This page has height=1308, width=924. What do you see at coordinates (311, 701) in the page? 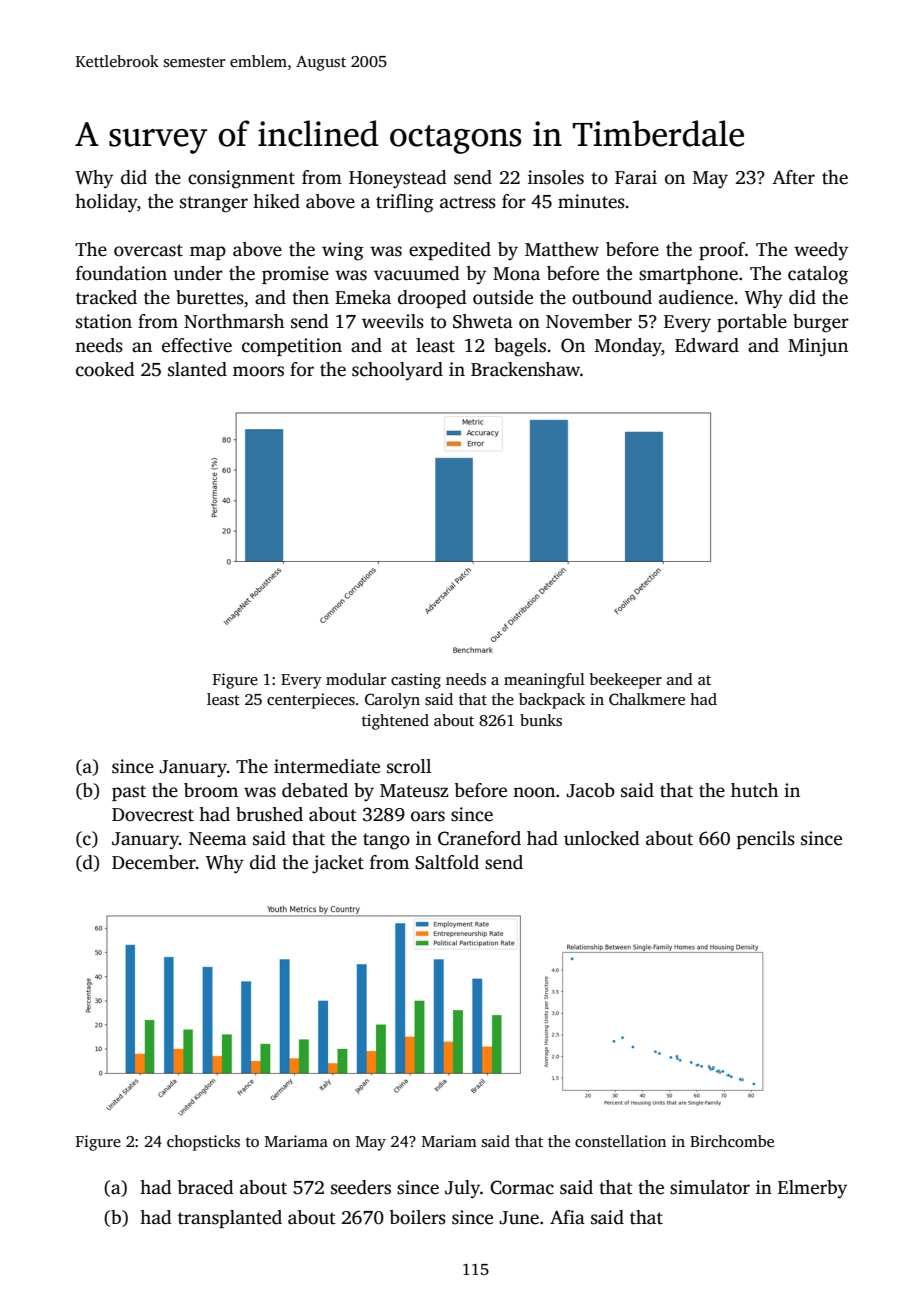
I see `centerpieces` at bounding box center [311, 701].
